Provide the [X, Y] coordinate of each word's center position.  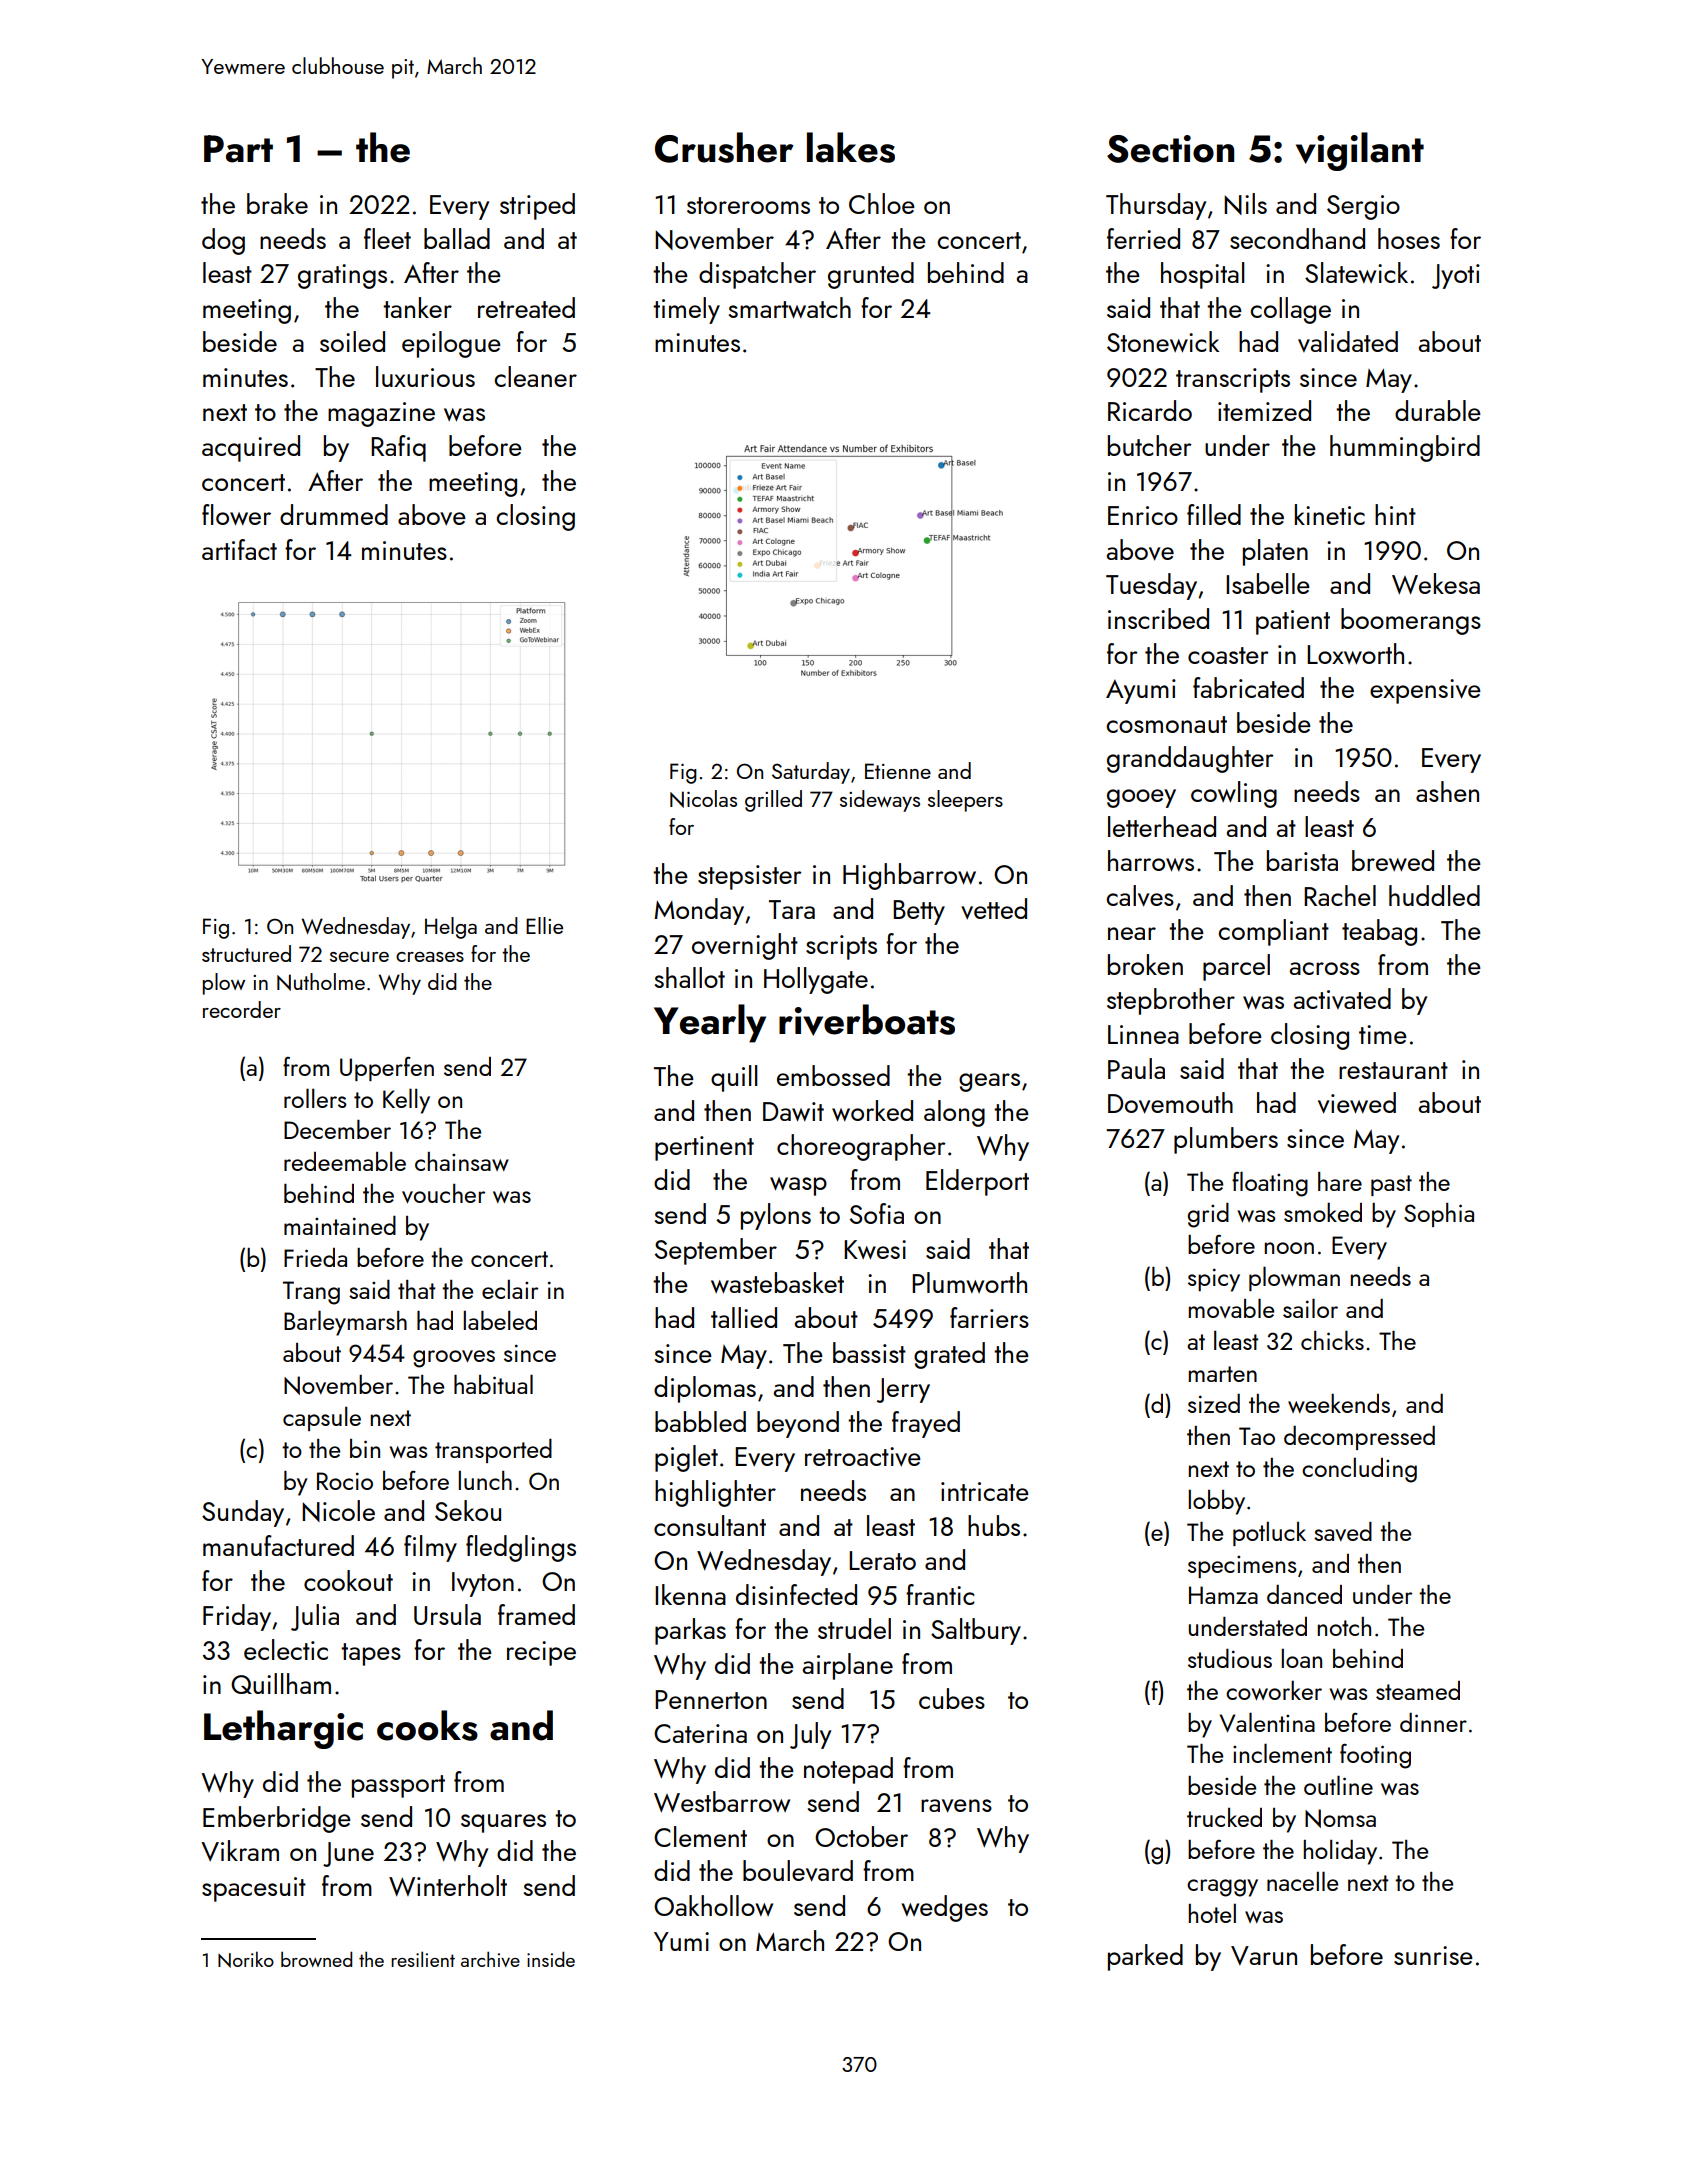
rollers [315, 1098]
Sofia [877, 1213]
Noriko [246, 1959]
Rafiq [398, 448]
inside [551, 1959]
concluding [1359, 1470]
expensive [1425, 691]
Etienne [898, 771]
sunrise [1433, 1955]
